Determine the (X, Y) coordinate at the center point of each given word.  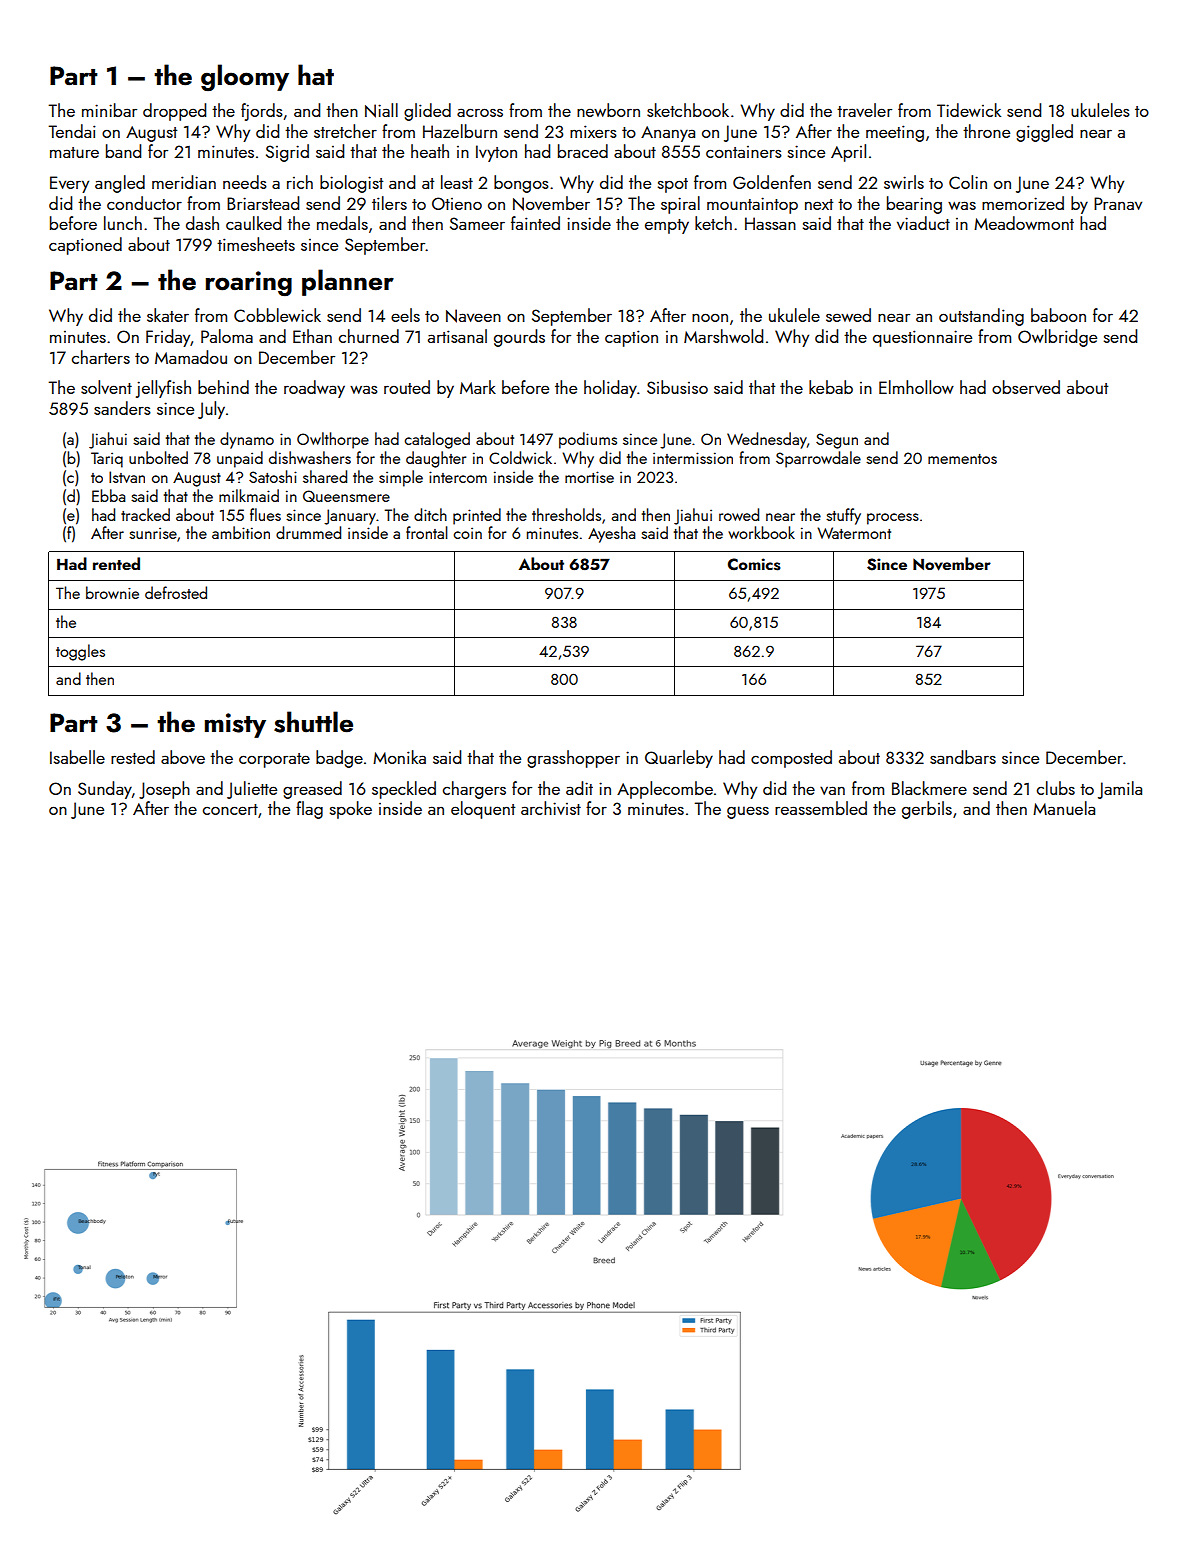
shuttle (313, 722)
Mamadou (191, 357)
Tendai (72, 131)
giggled (1044, 133)
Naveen (473, 316)
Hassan (770, 223)
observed (1026, 387)
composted (791, 759)
